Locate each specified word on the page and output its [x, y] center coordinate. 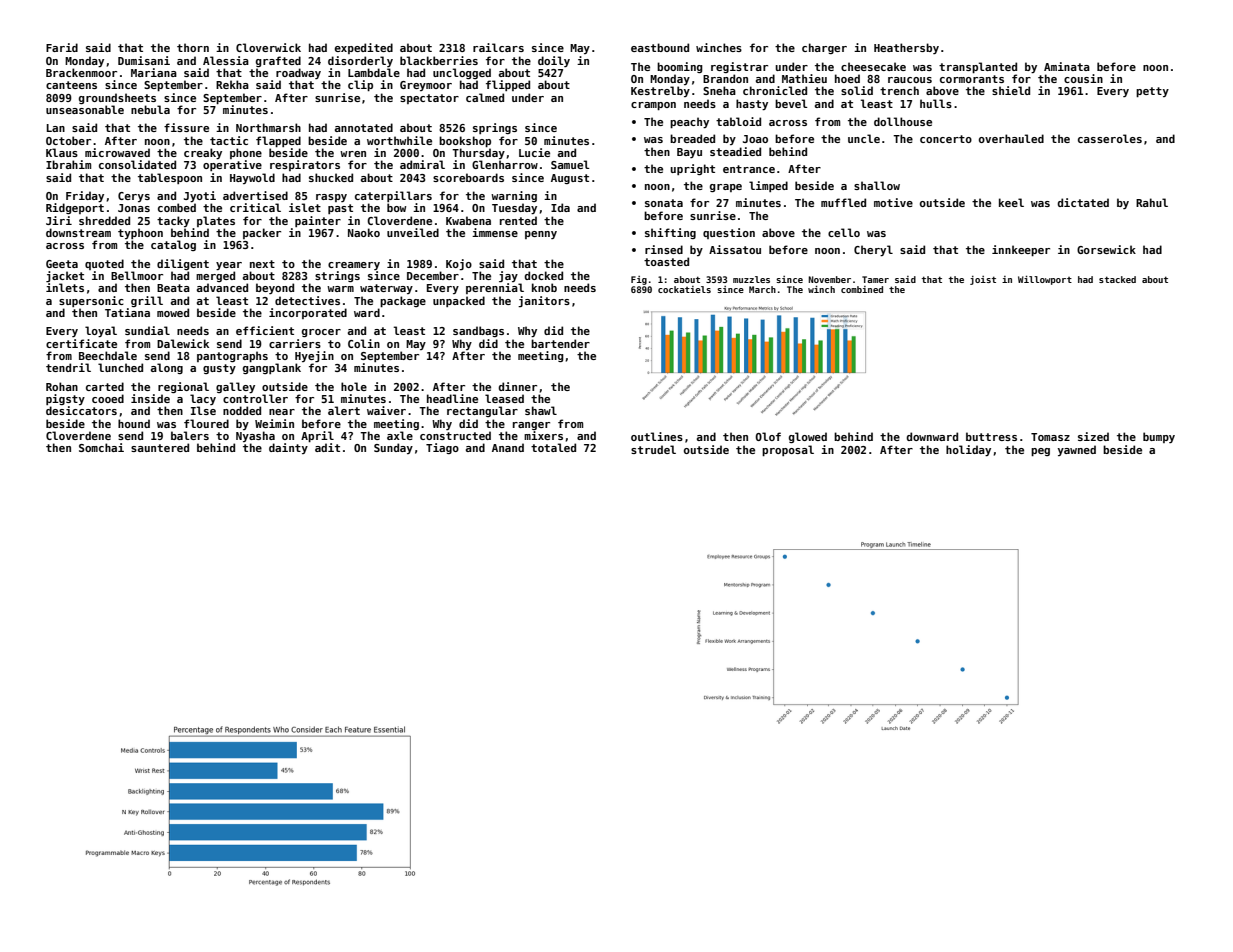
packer [262, 233]
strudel [653, 449]
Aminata [1067, 66]
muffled [843, 202]
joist [983, 280]
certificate [81, 343]
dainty [288, 448]
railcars [498, 47]
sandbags [478, 331]
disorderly [360, 61]
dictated [1083, 202]
